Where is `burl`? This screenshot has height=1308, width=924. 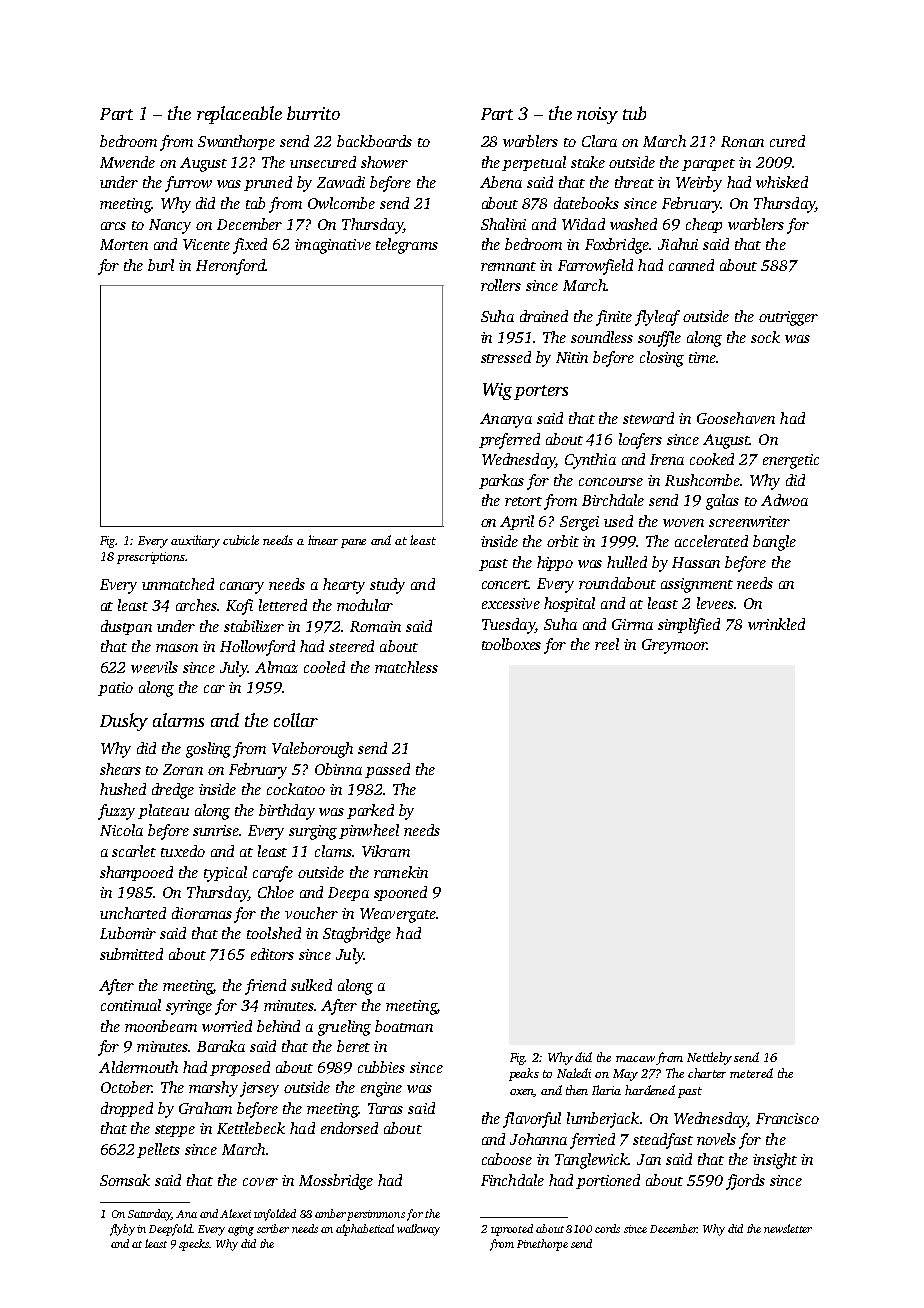
burl is located at coordinates (161, 265).
